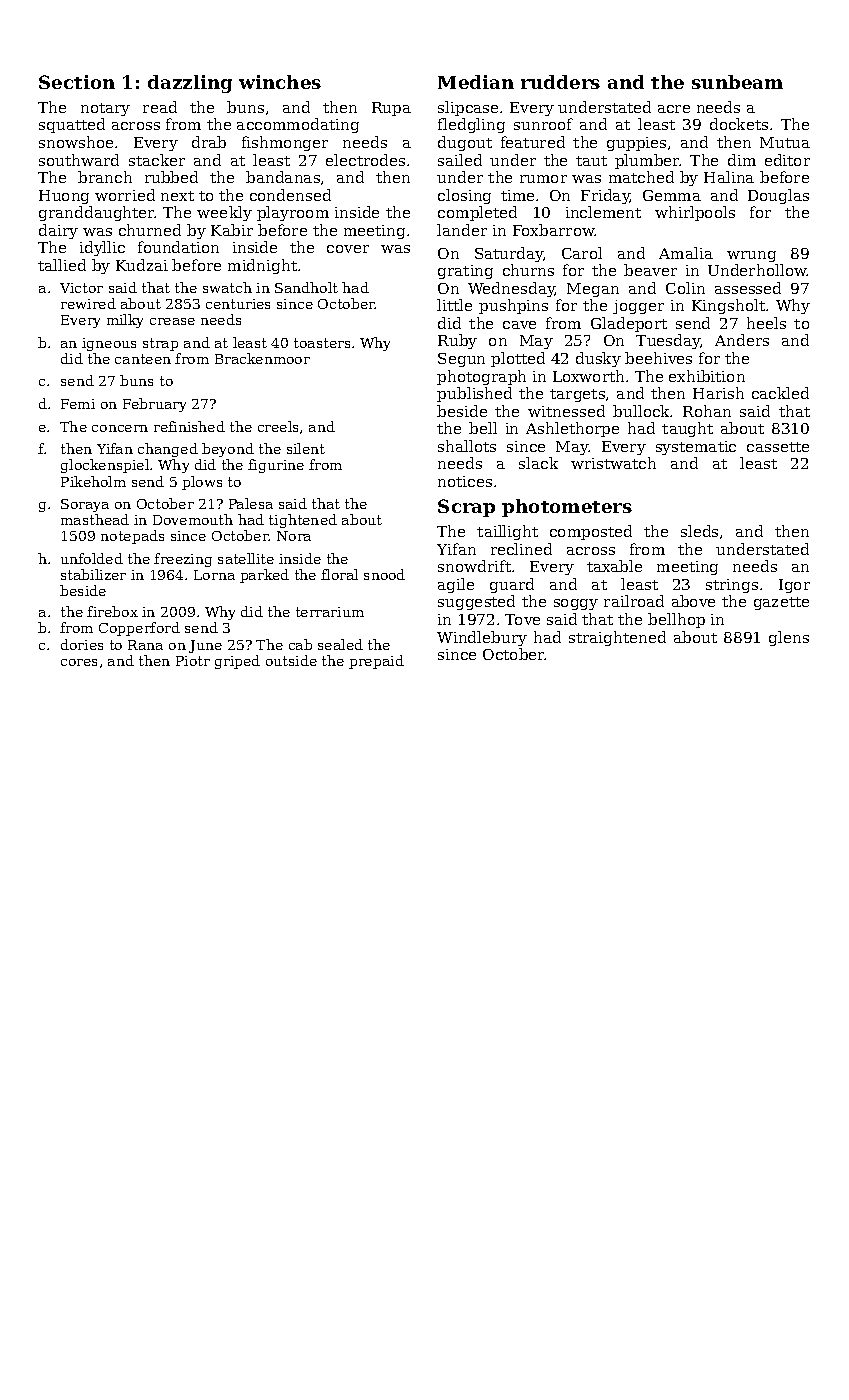 This screenshot has height=1400, width=849. I want to click on shallots, so click(467, 446).
